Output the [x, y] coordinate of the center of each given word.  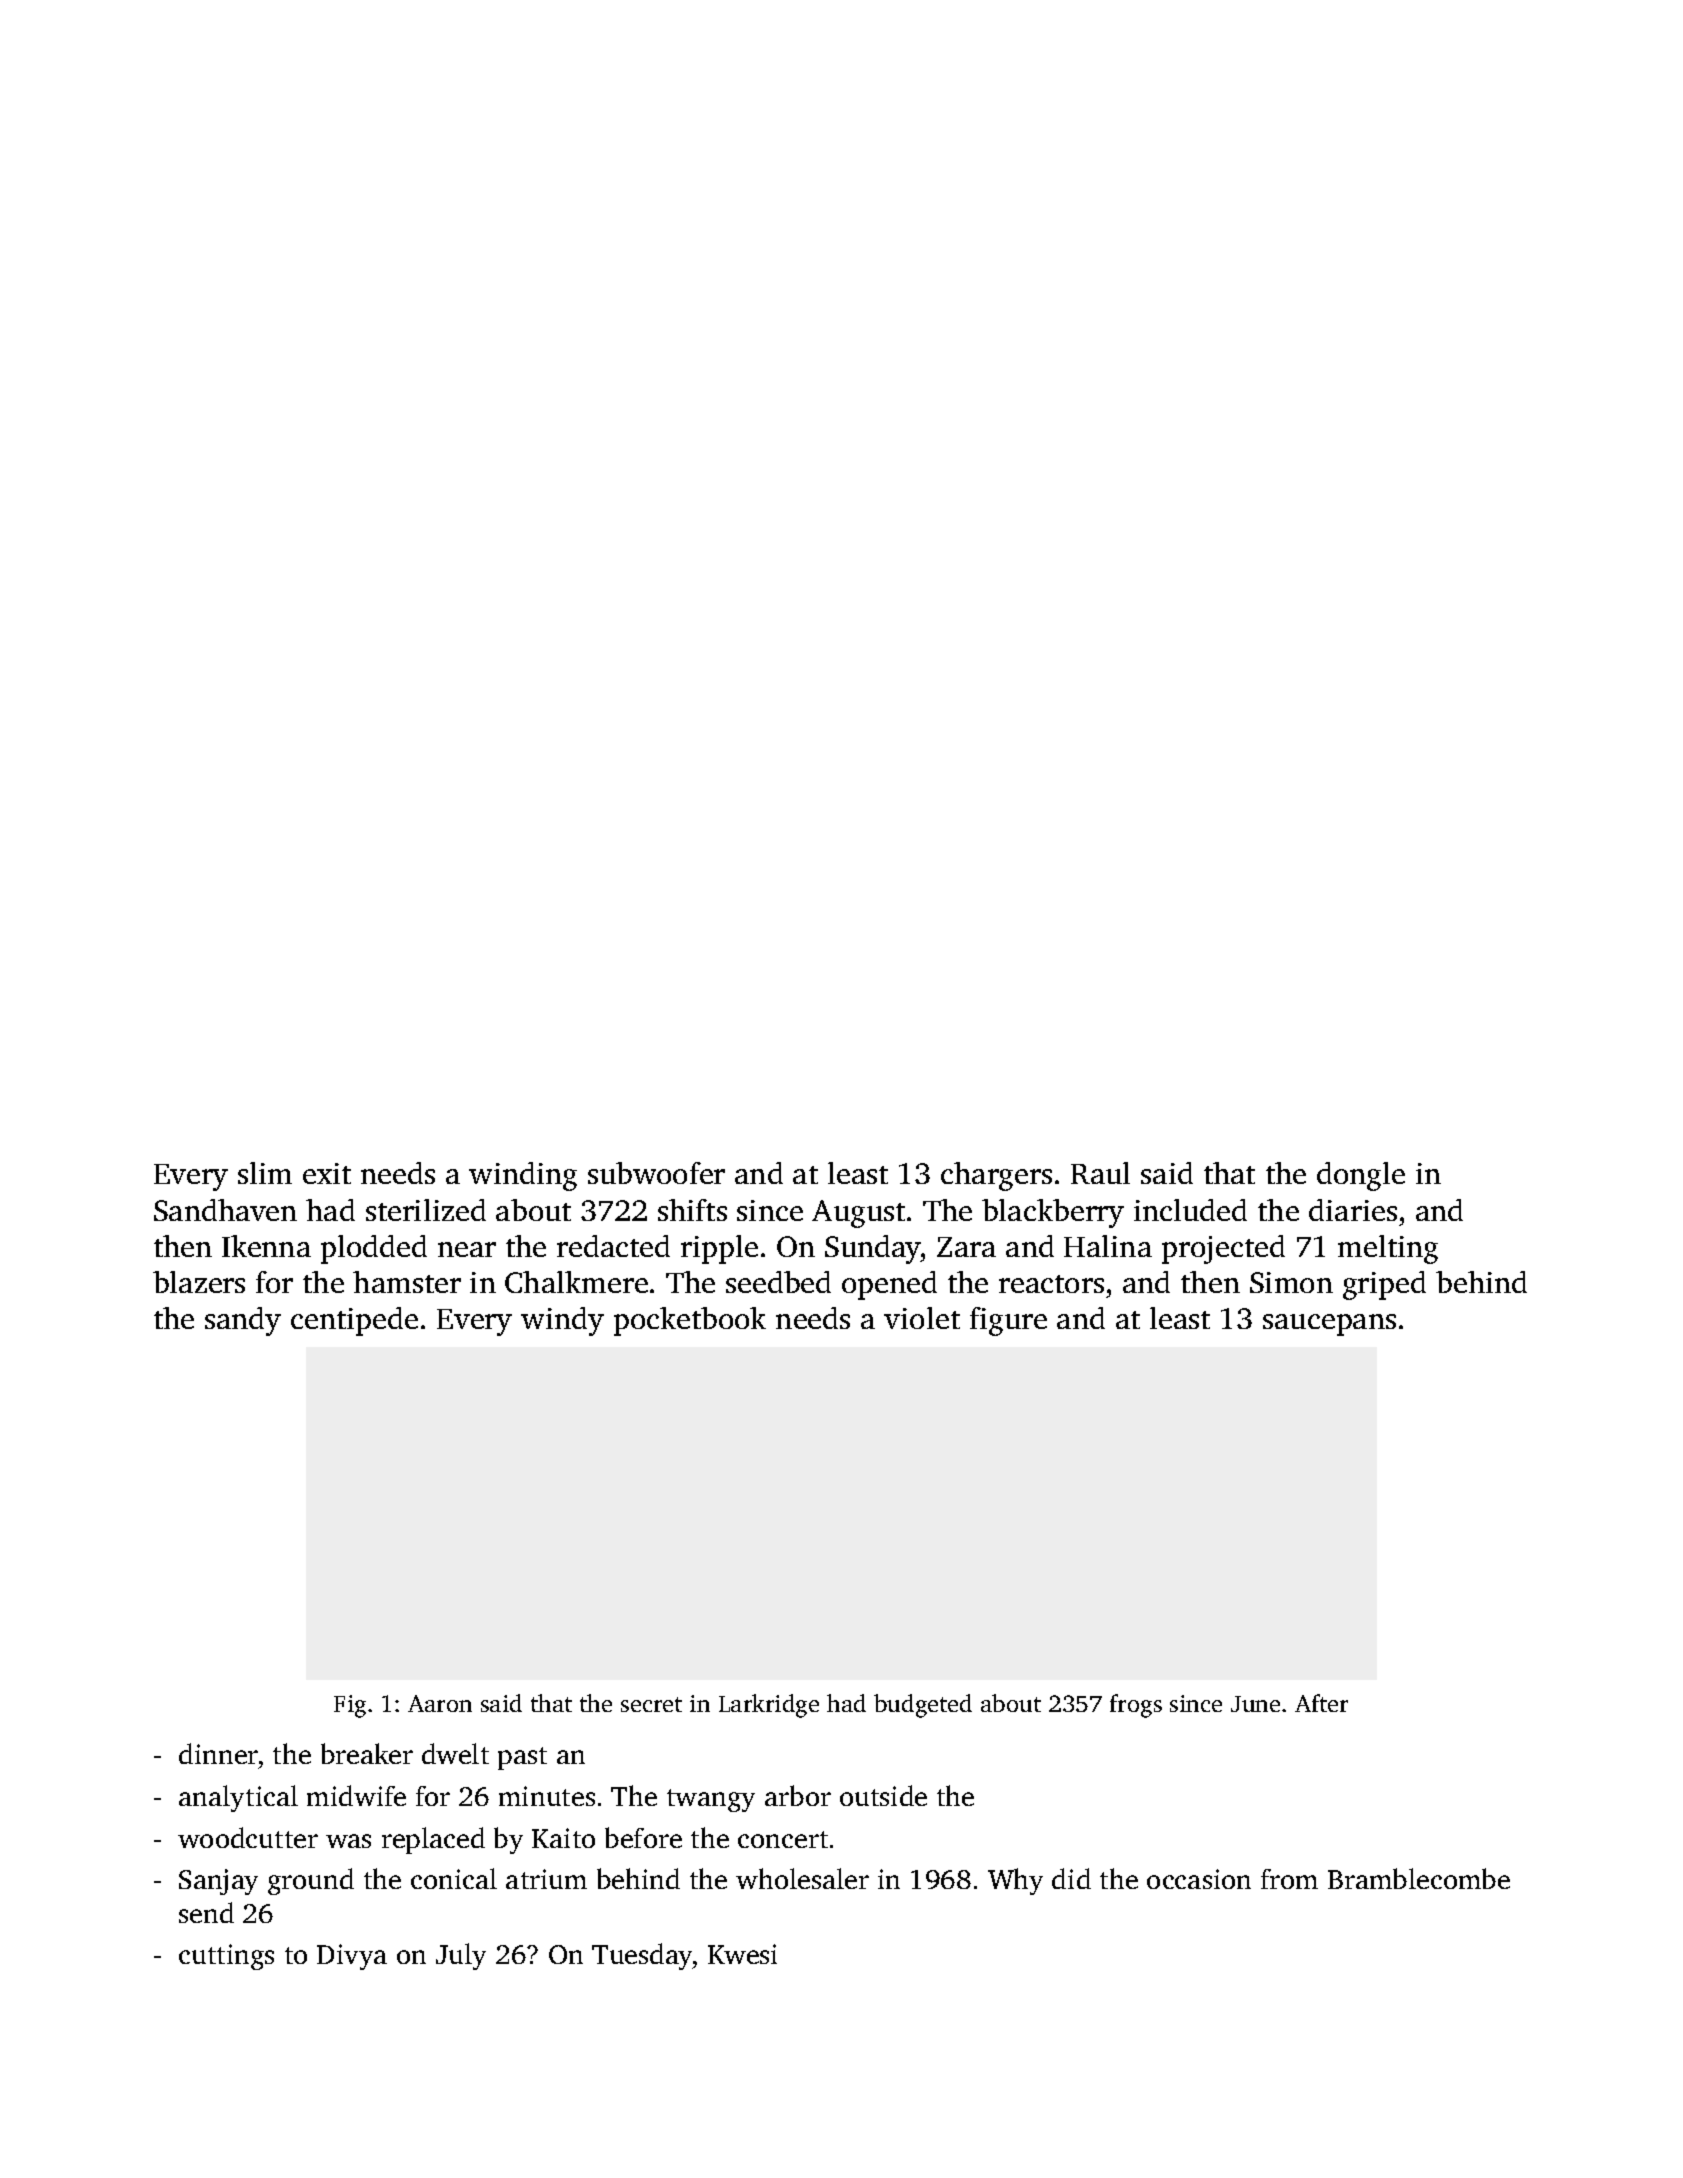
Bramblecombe [1419, 1878]
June [1255, 1704]
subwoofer [656, 1173]
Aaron [440, 1703]
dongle [1361, 1176]
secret [651, 1704]
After [1321, 1703]
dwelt [455, 1753]
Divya [352, 1957]
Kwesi [742, 1954]
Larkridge [769, 1706]
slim [265, 1173]
